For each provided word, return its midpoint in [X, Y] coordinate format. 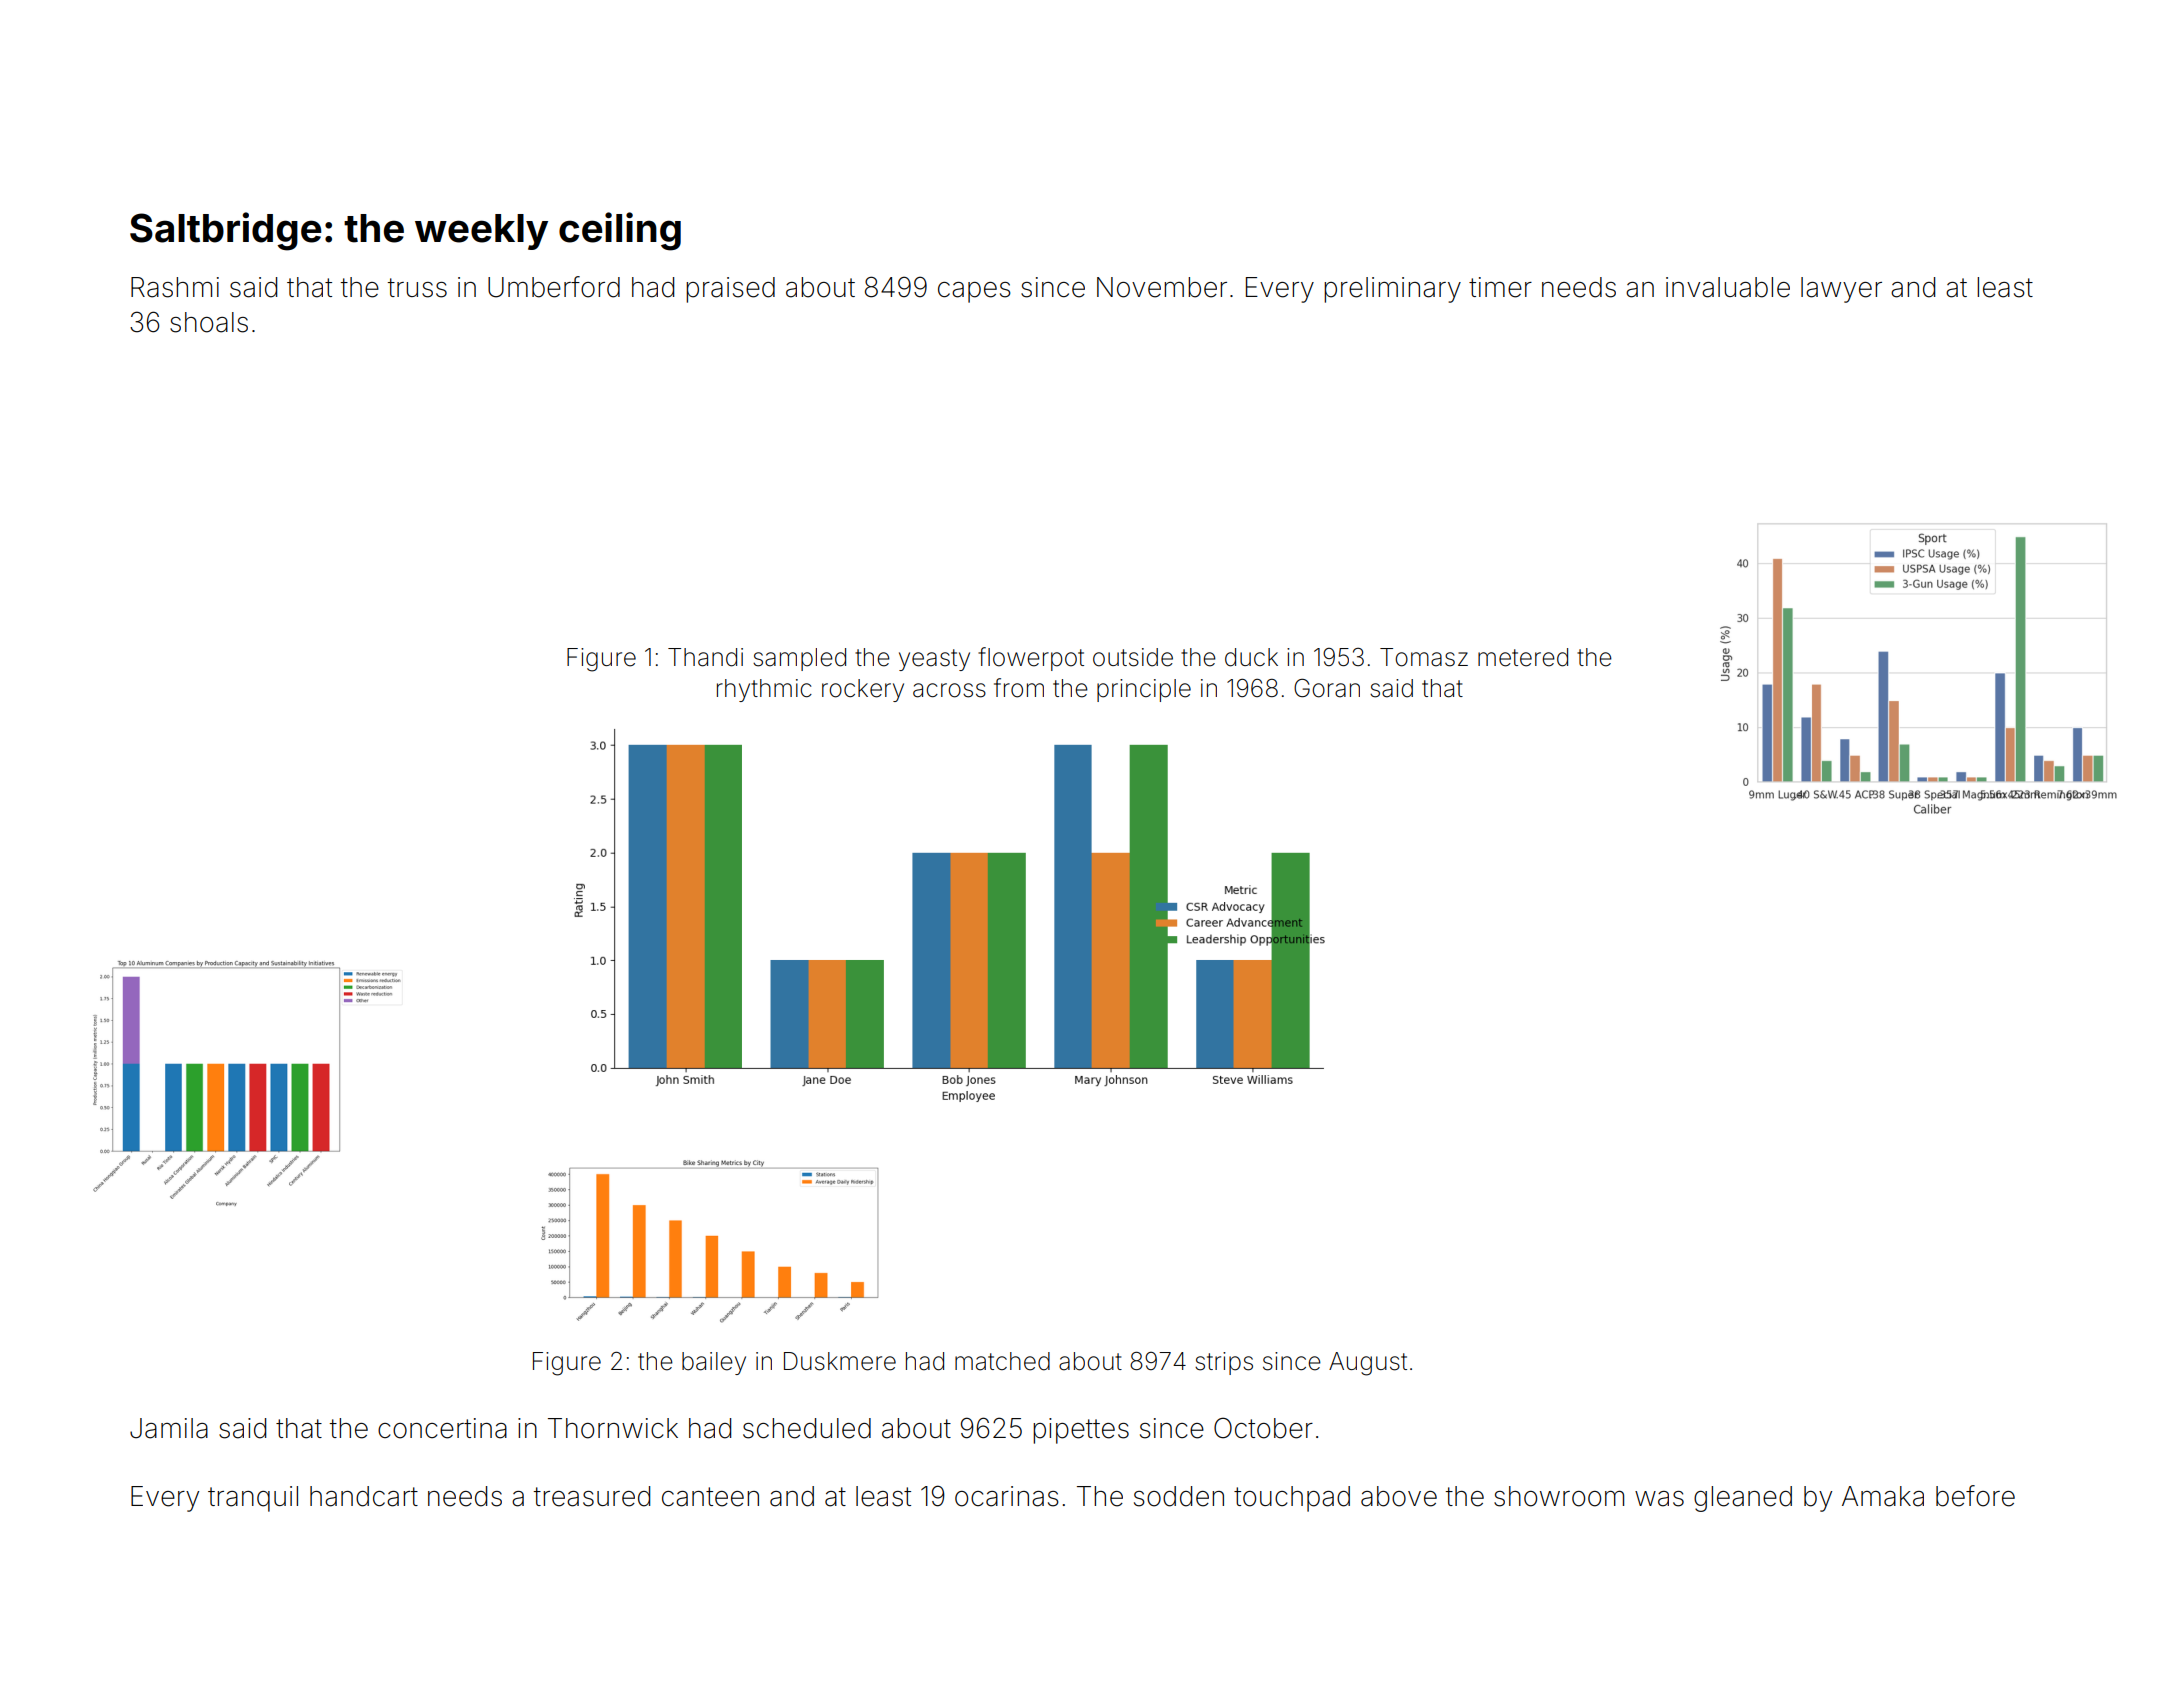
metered [1523, 657]
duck [1251, 657]
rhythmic [764, 690]
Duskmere [840, 1361]
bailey [714, 1363]
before [1975, 1496]
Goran [1327, 688]
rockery [863, 690]
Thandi [705, 657]
